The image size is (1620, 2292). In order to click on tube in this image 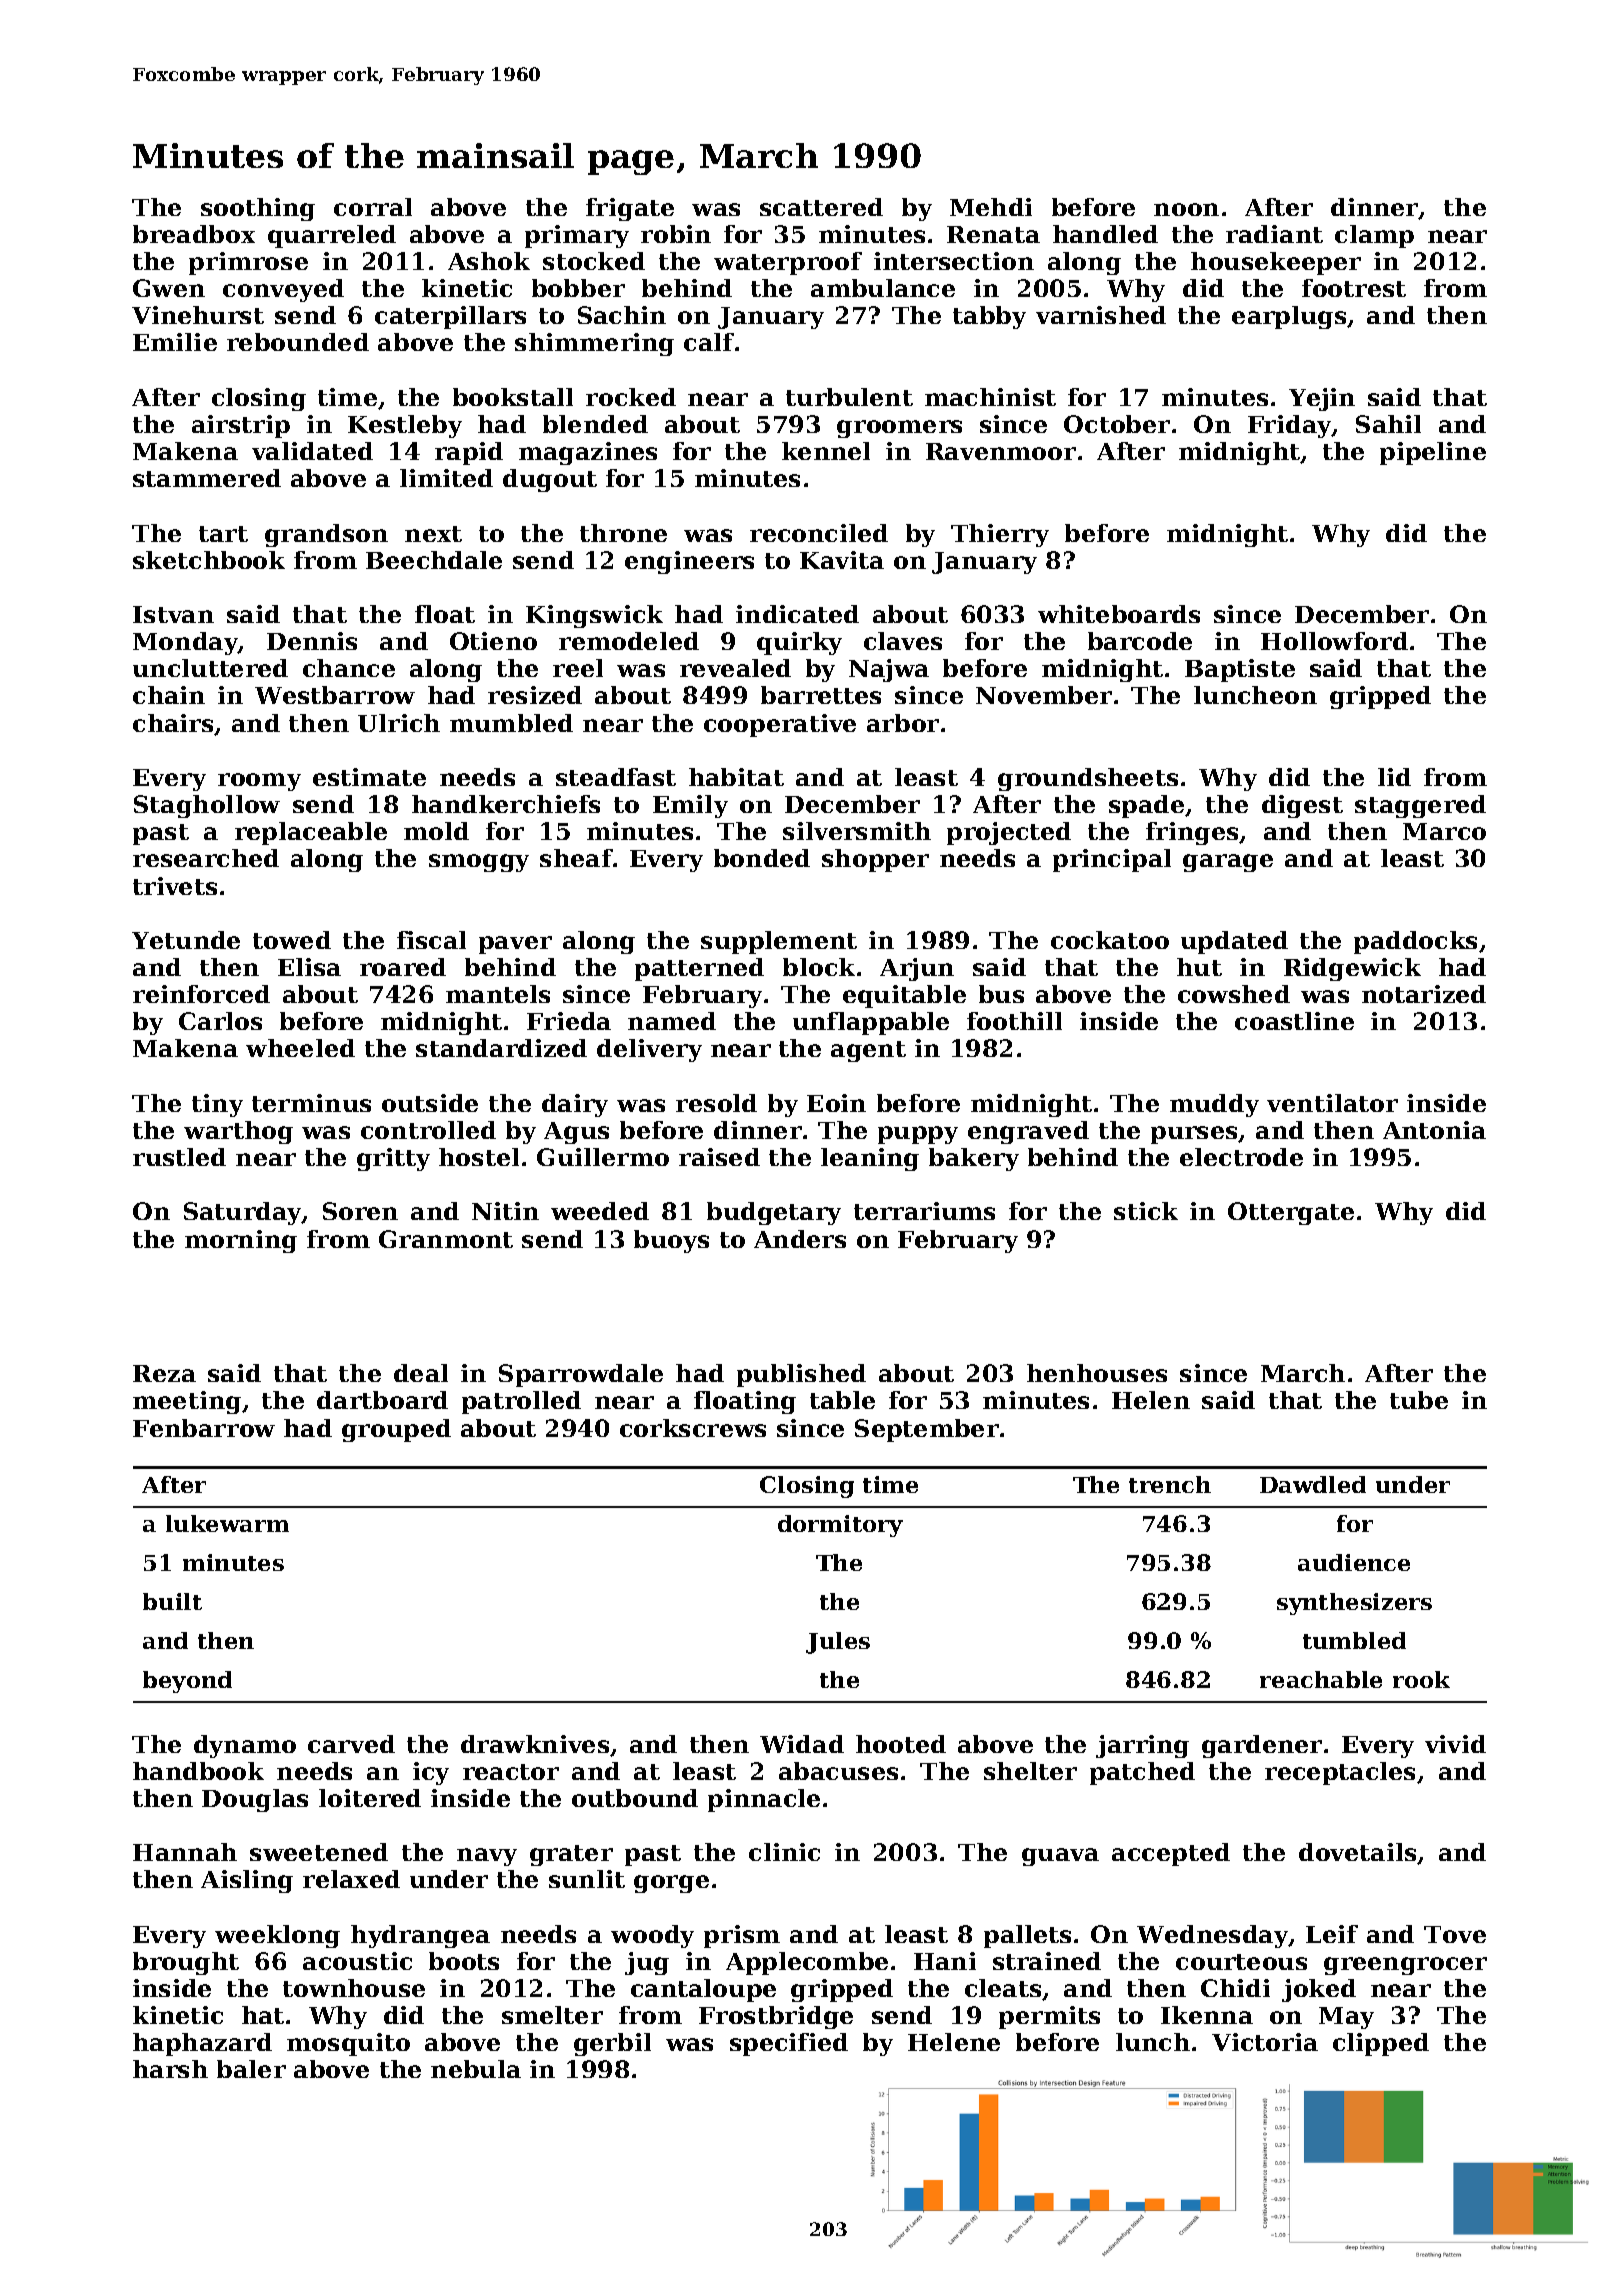, I will do `click(1419, 1400)`.
